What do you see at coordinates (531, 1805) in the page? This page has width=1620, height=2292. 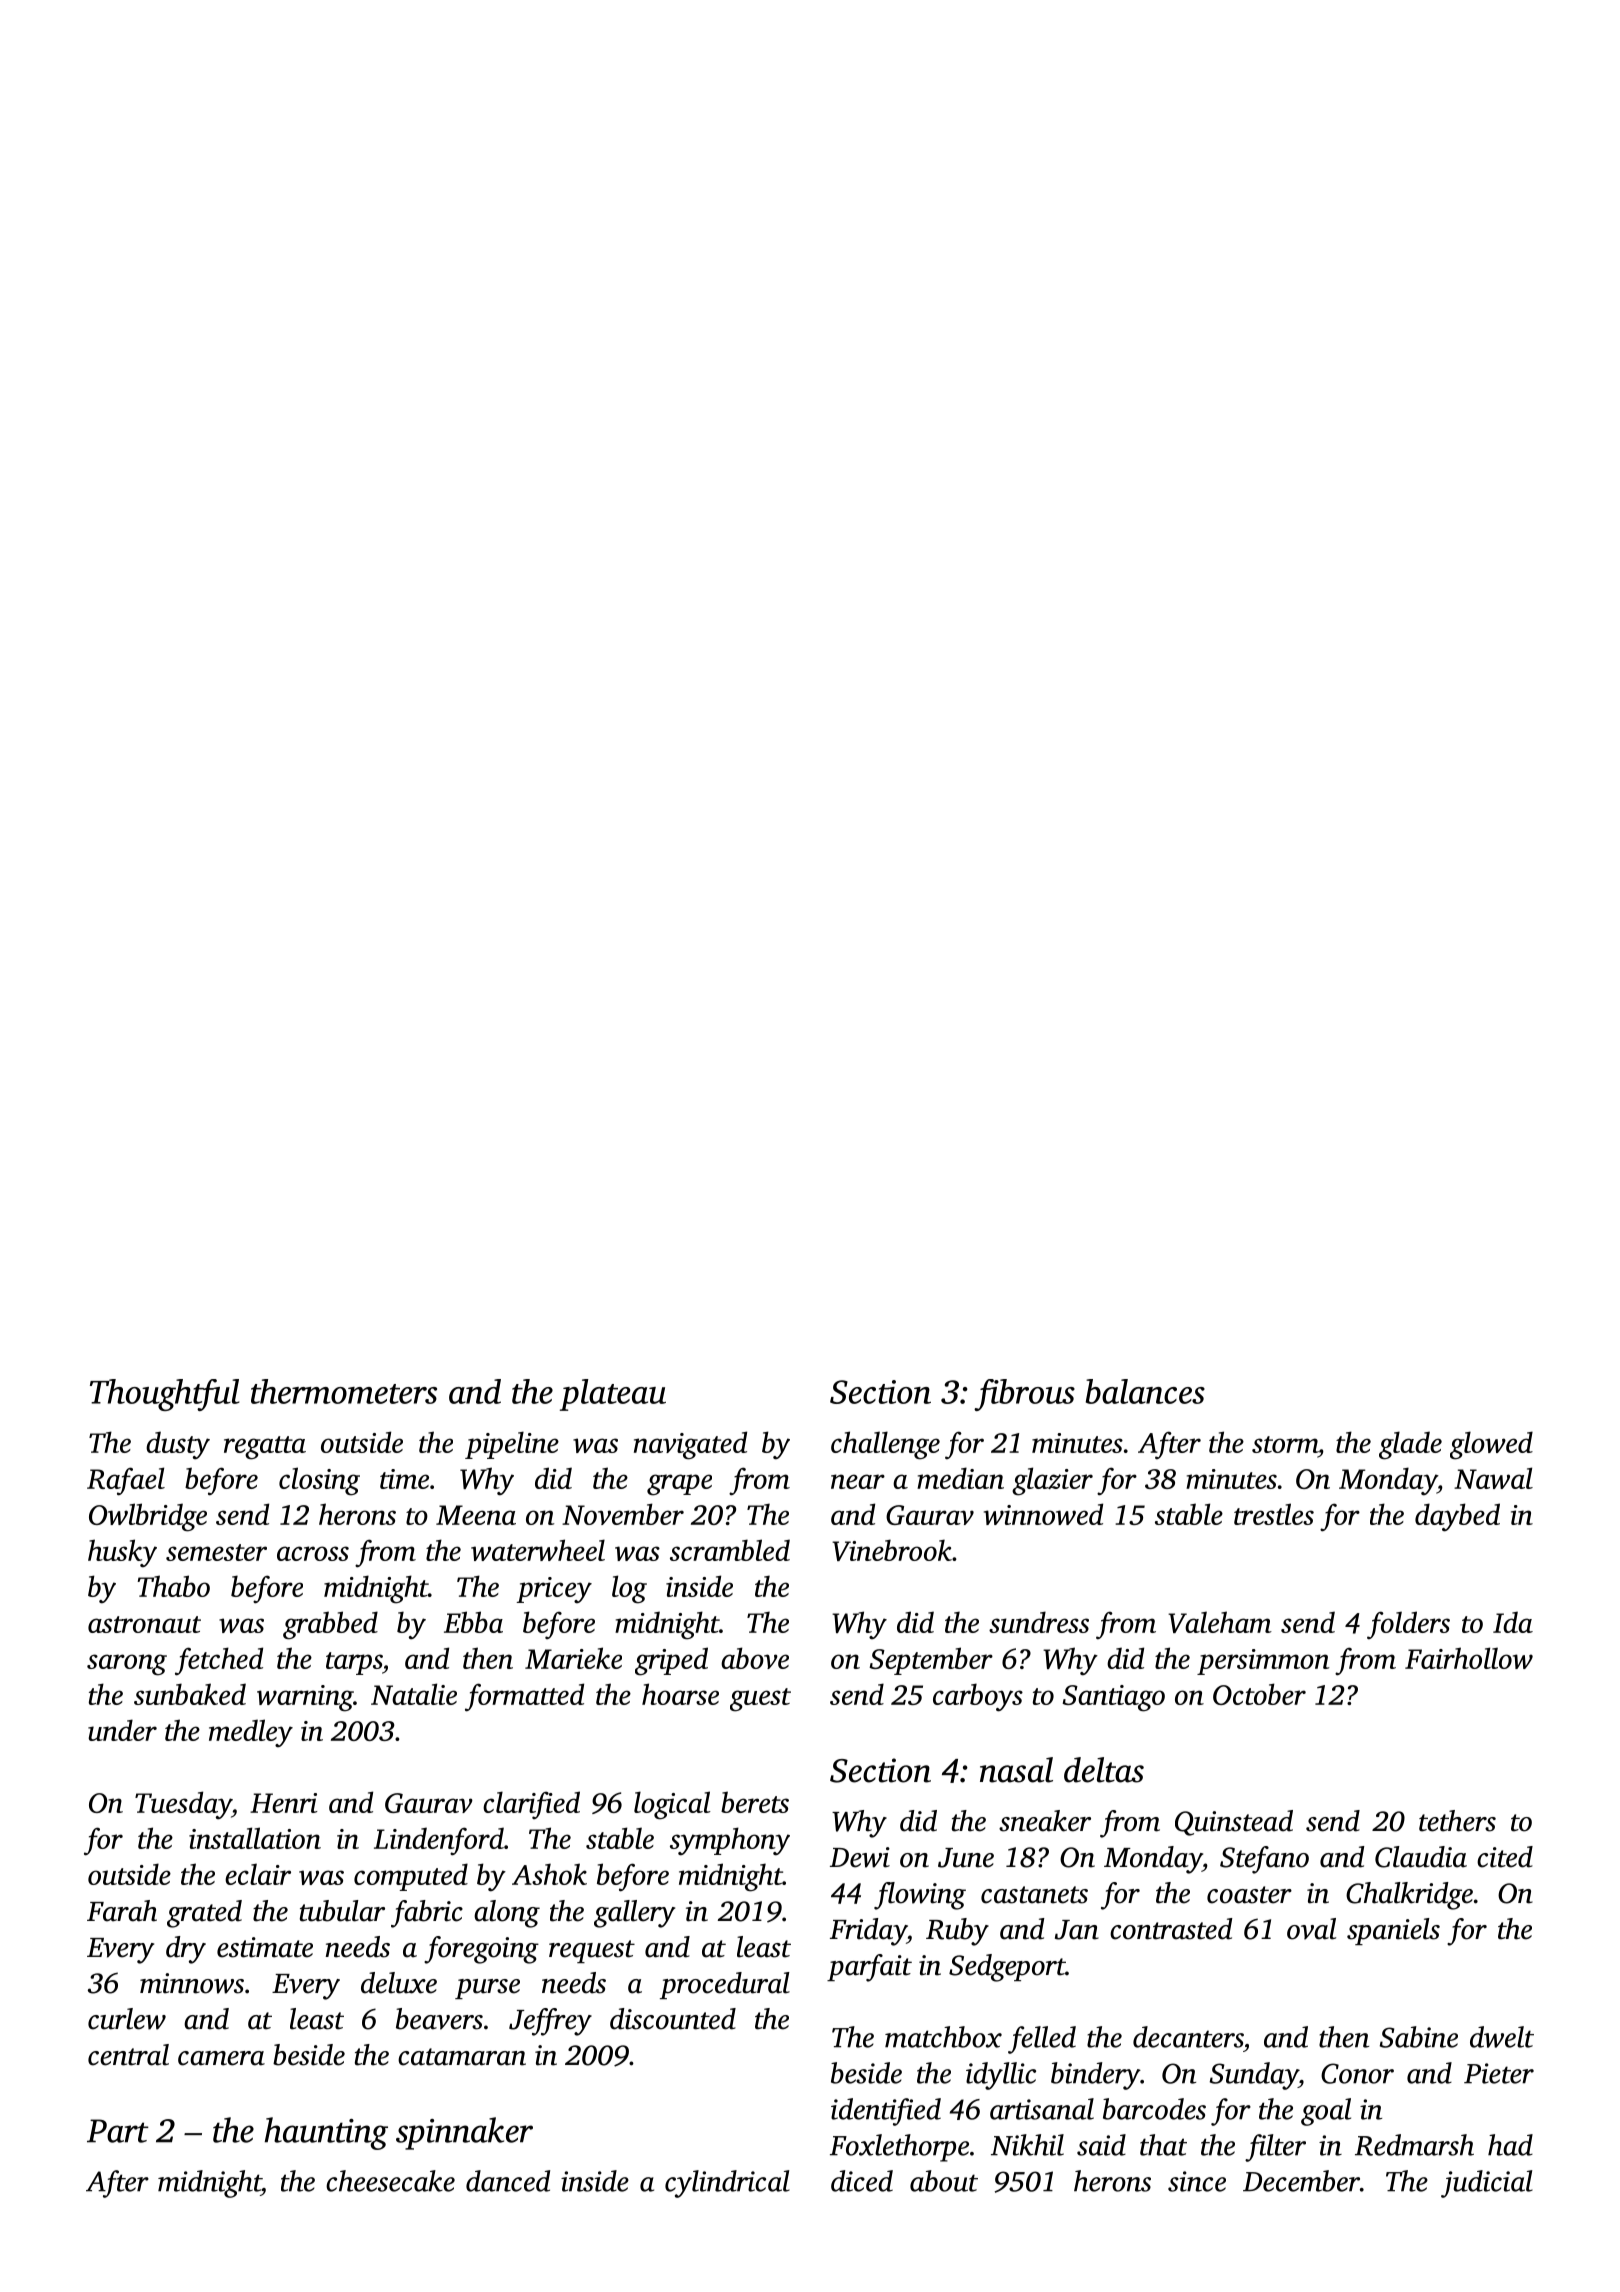 I see `clarified` at bounding box center [531, 1805].
